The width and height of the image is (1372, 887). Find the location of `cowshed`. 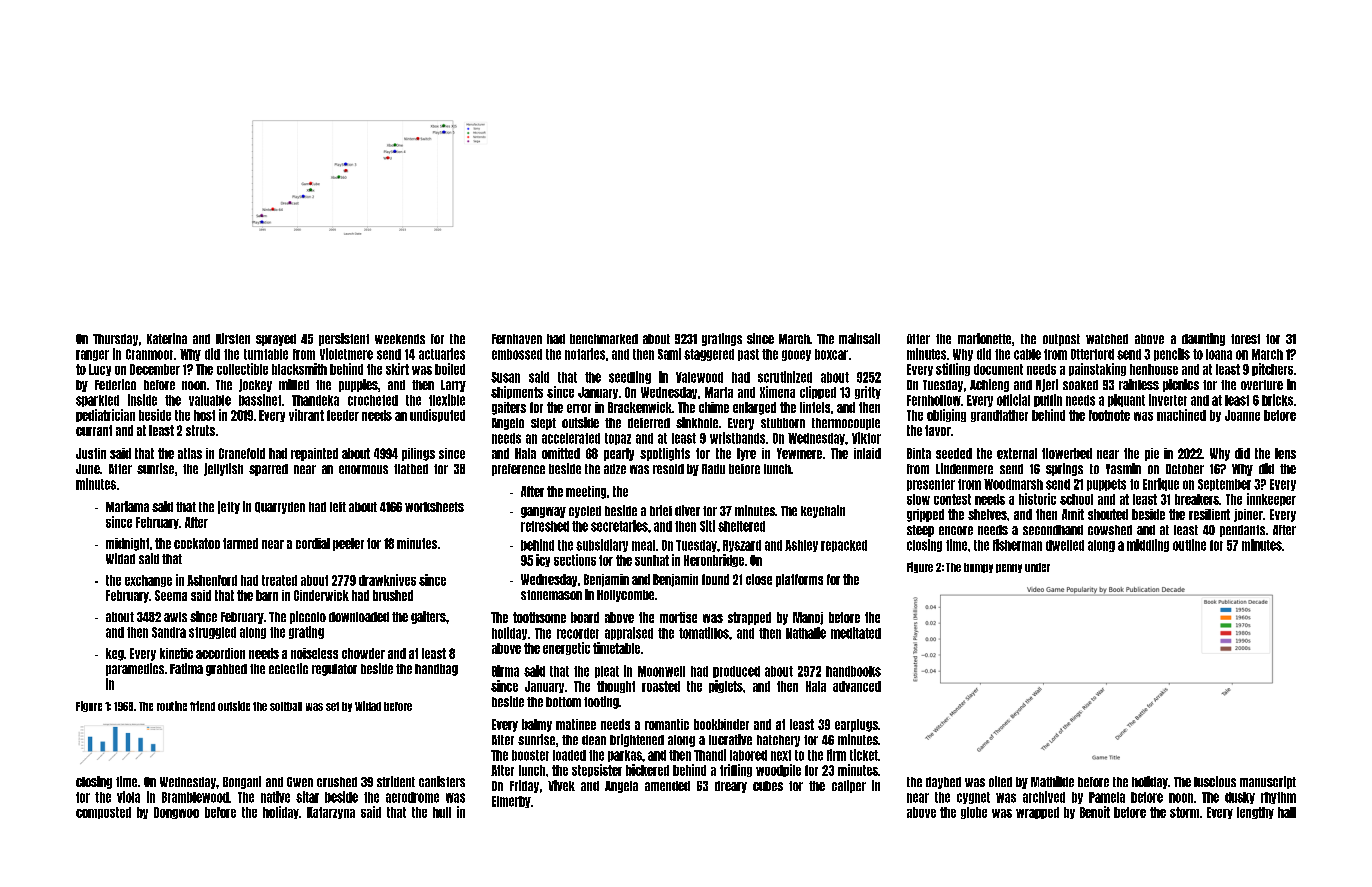

cowshed is located at coordinates (1110, 530).
